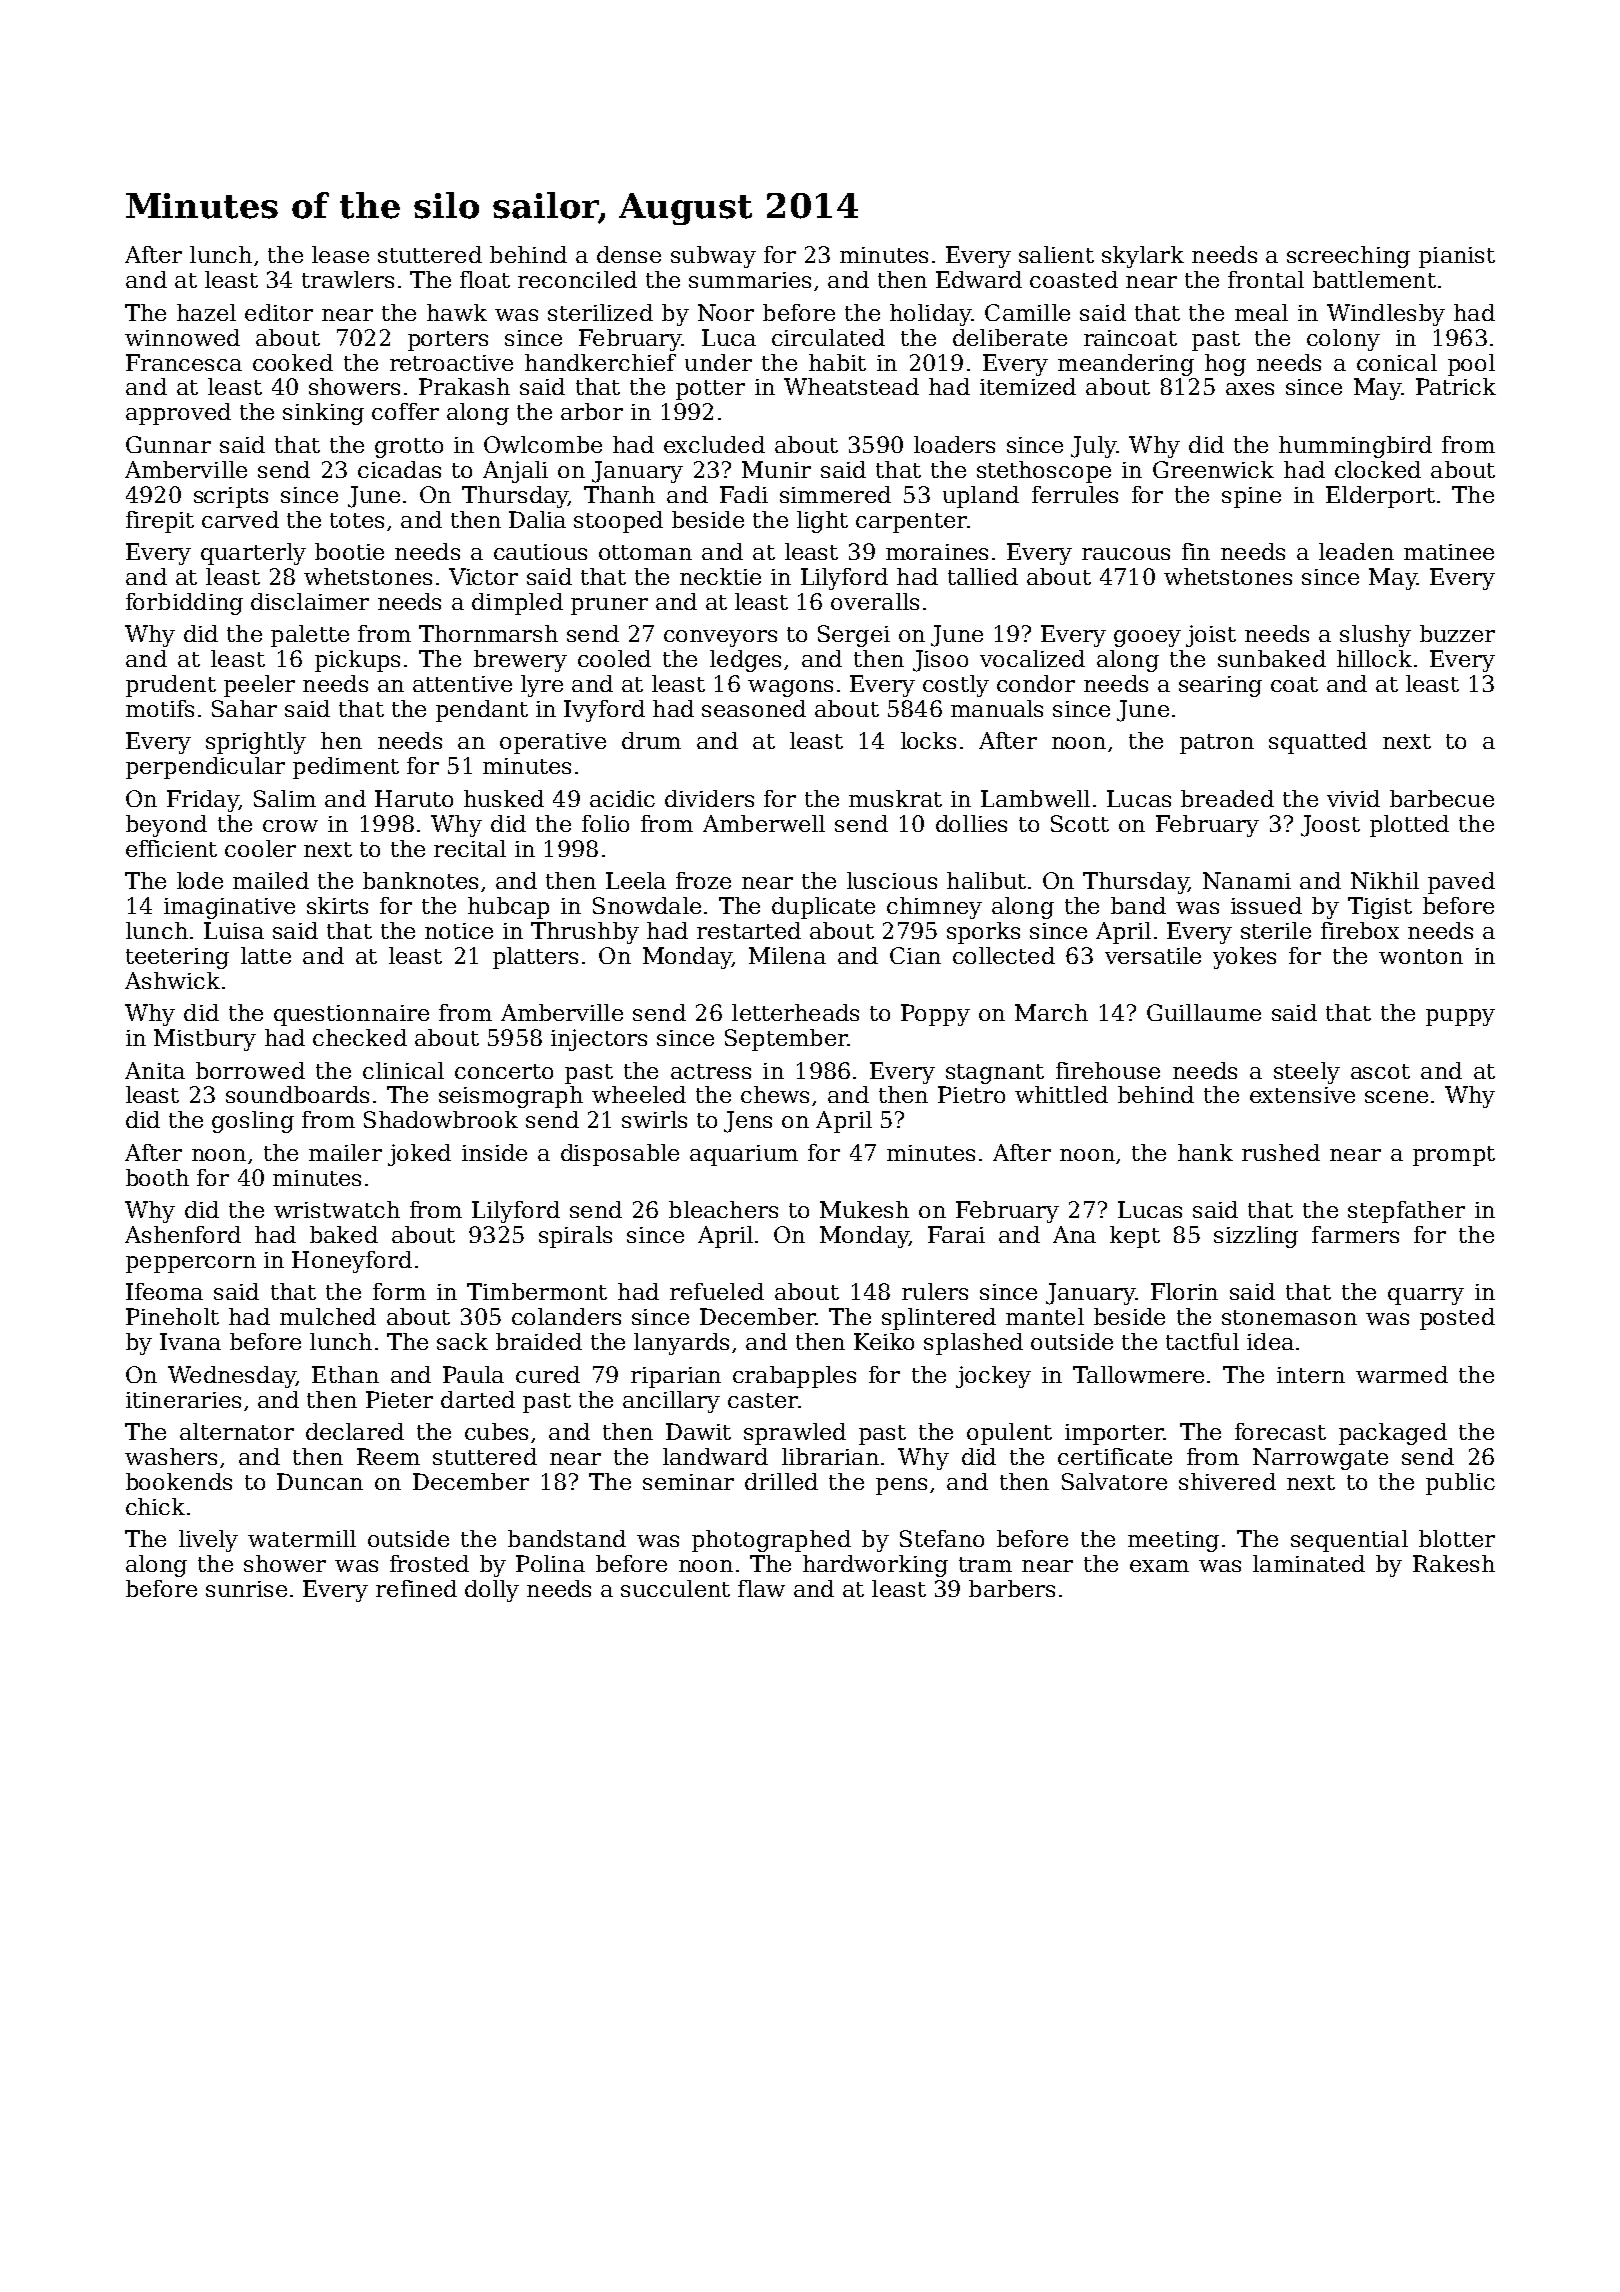 This screenshot has width=1620, height=2292. Describe the element at coordinates (1093, 447) in the screenshot. I see `July` at that location.
